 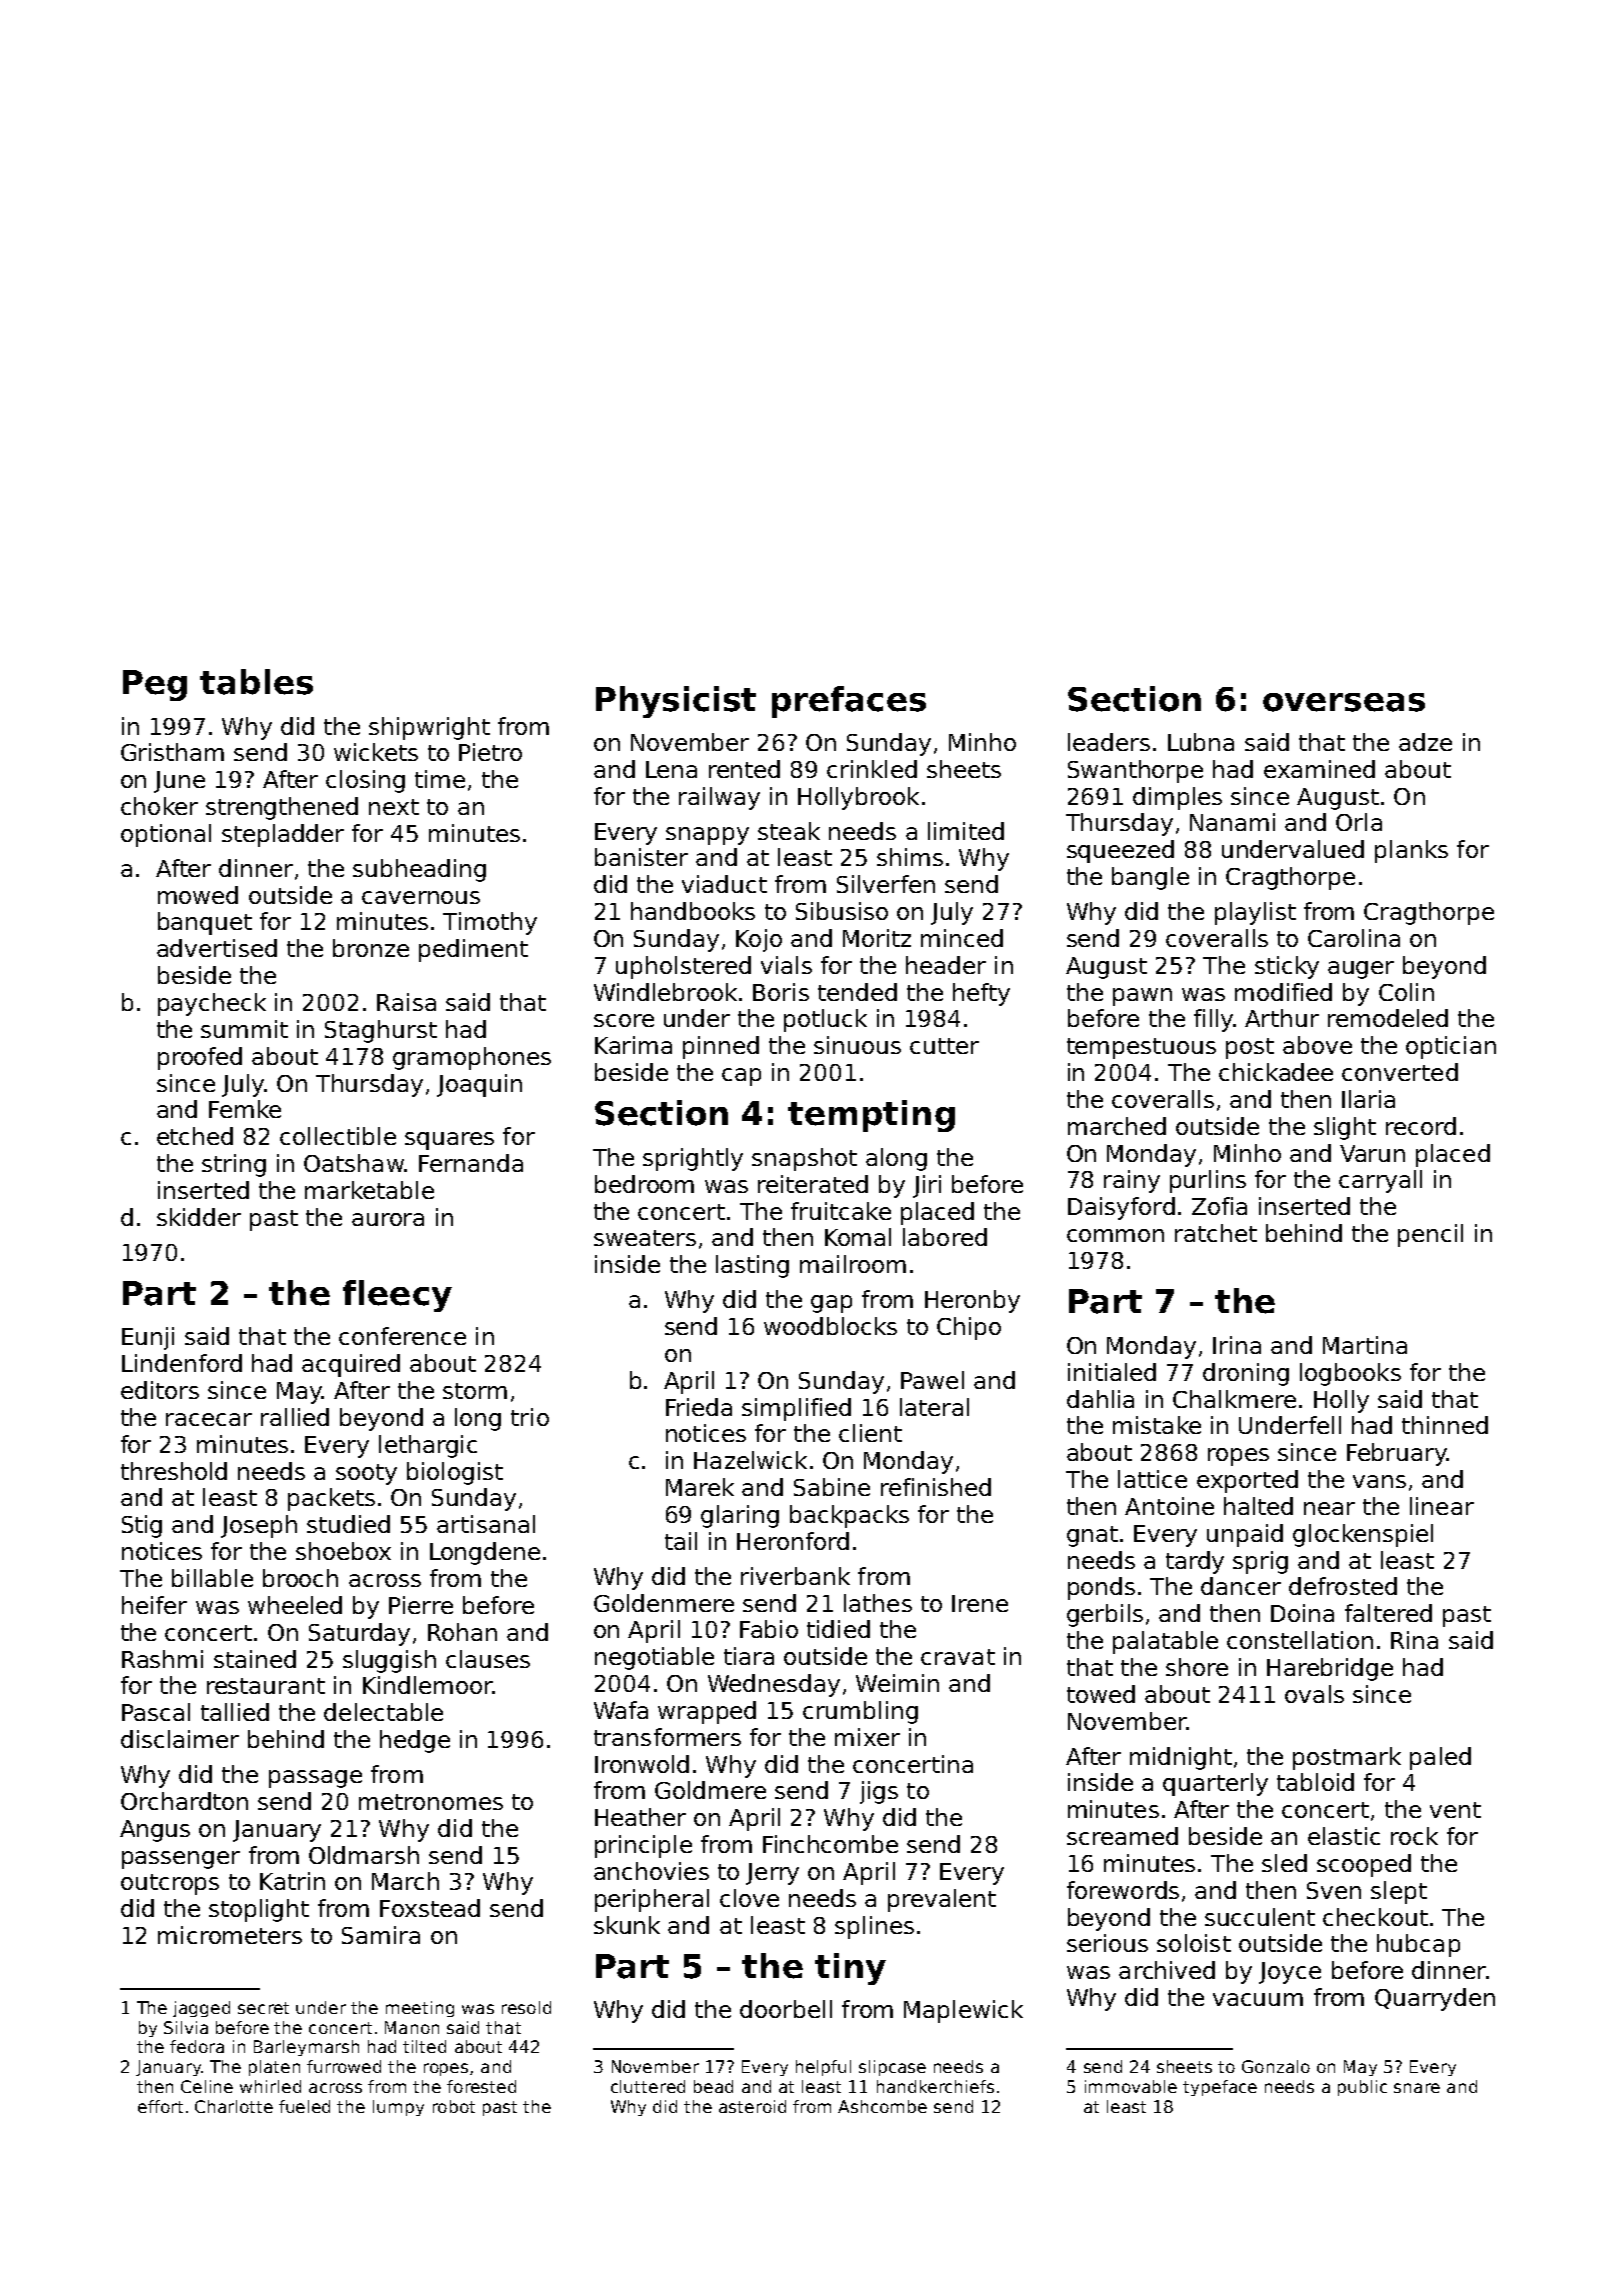 What do you see at coordinates (1241, 1586) in the screenshot?
I see `dancer` at bounding box center [1241, 1586].
